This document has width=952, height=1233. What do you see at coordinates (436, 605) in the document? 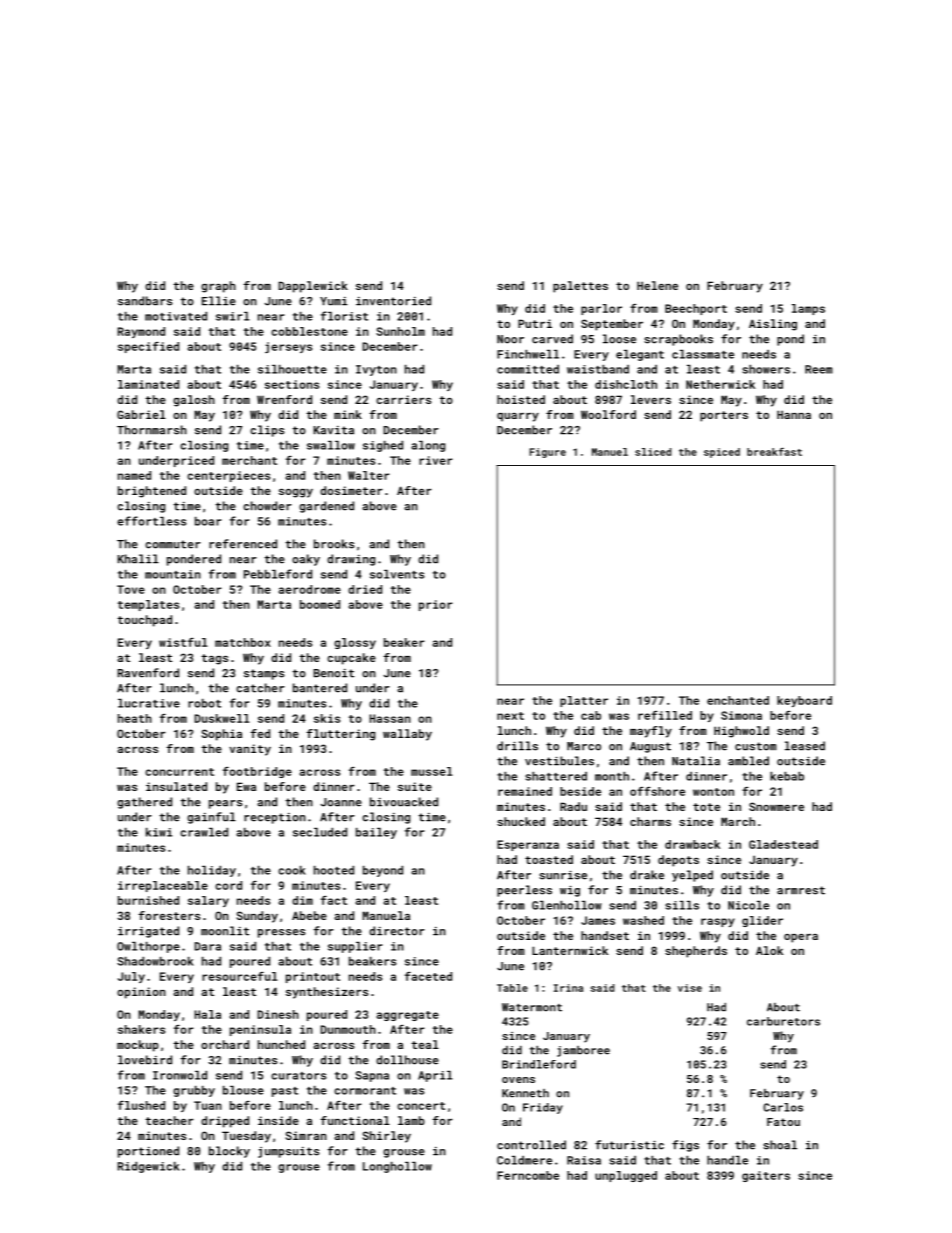
I see `prior` at bounding box center [436, 605].
